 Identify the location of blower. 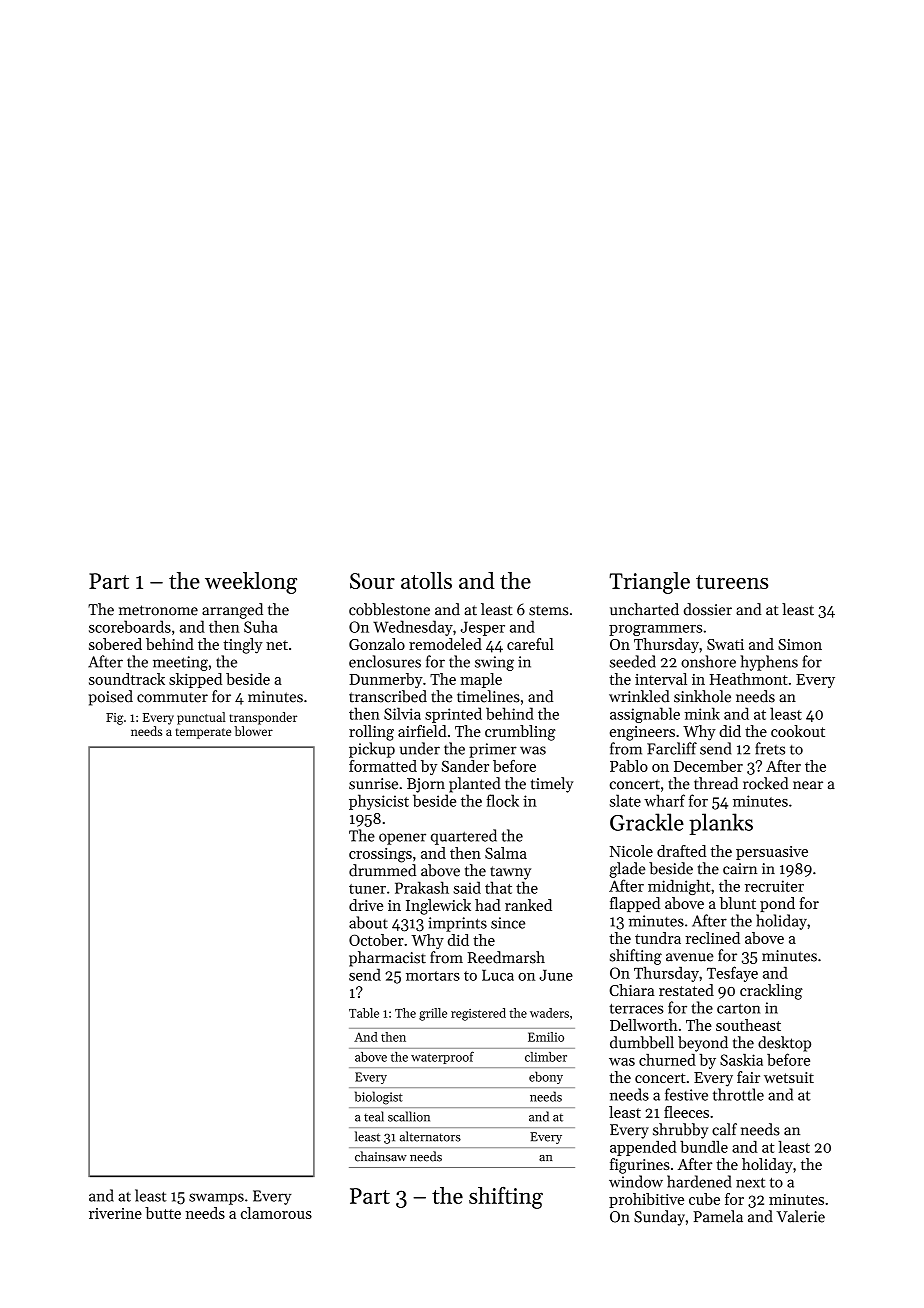
(254, 731).
